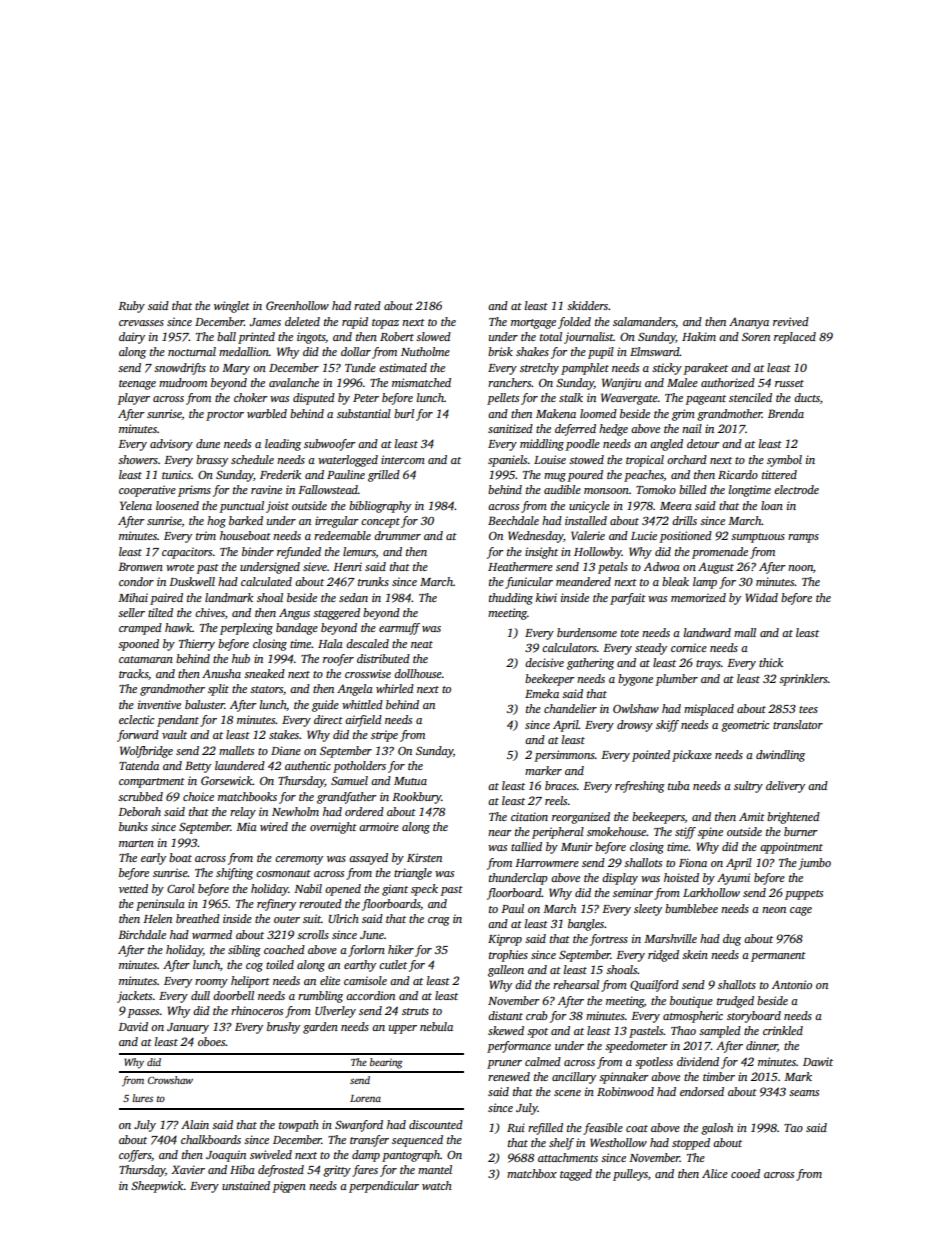 This screenshot has width=952, height=1233. I want to click on cooed, so click(745, 1173).
